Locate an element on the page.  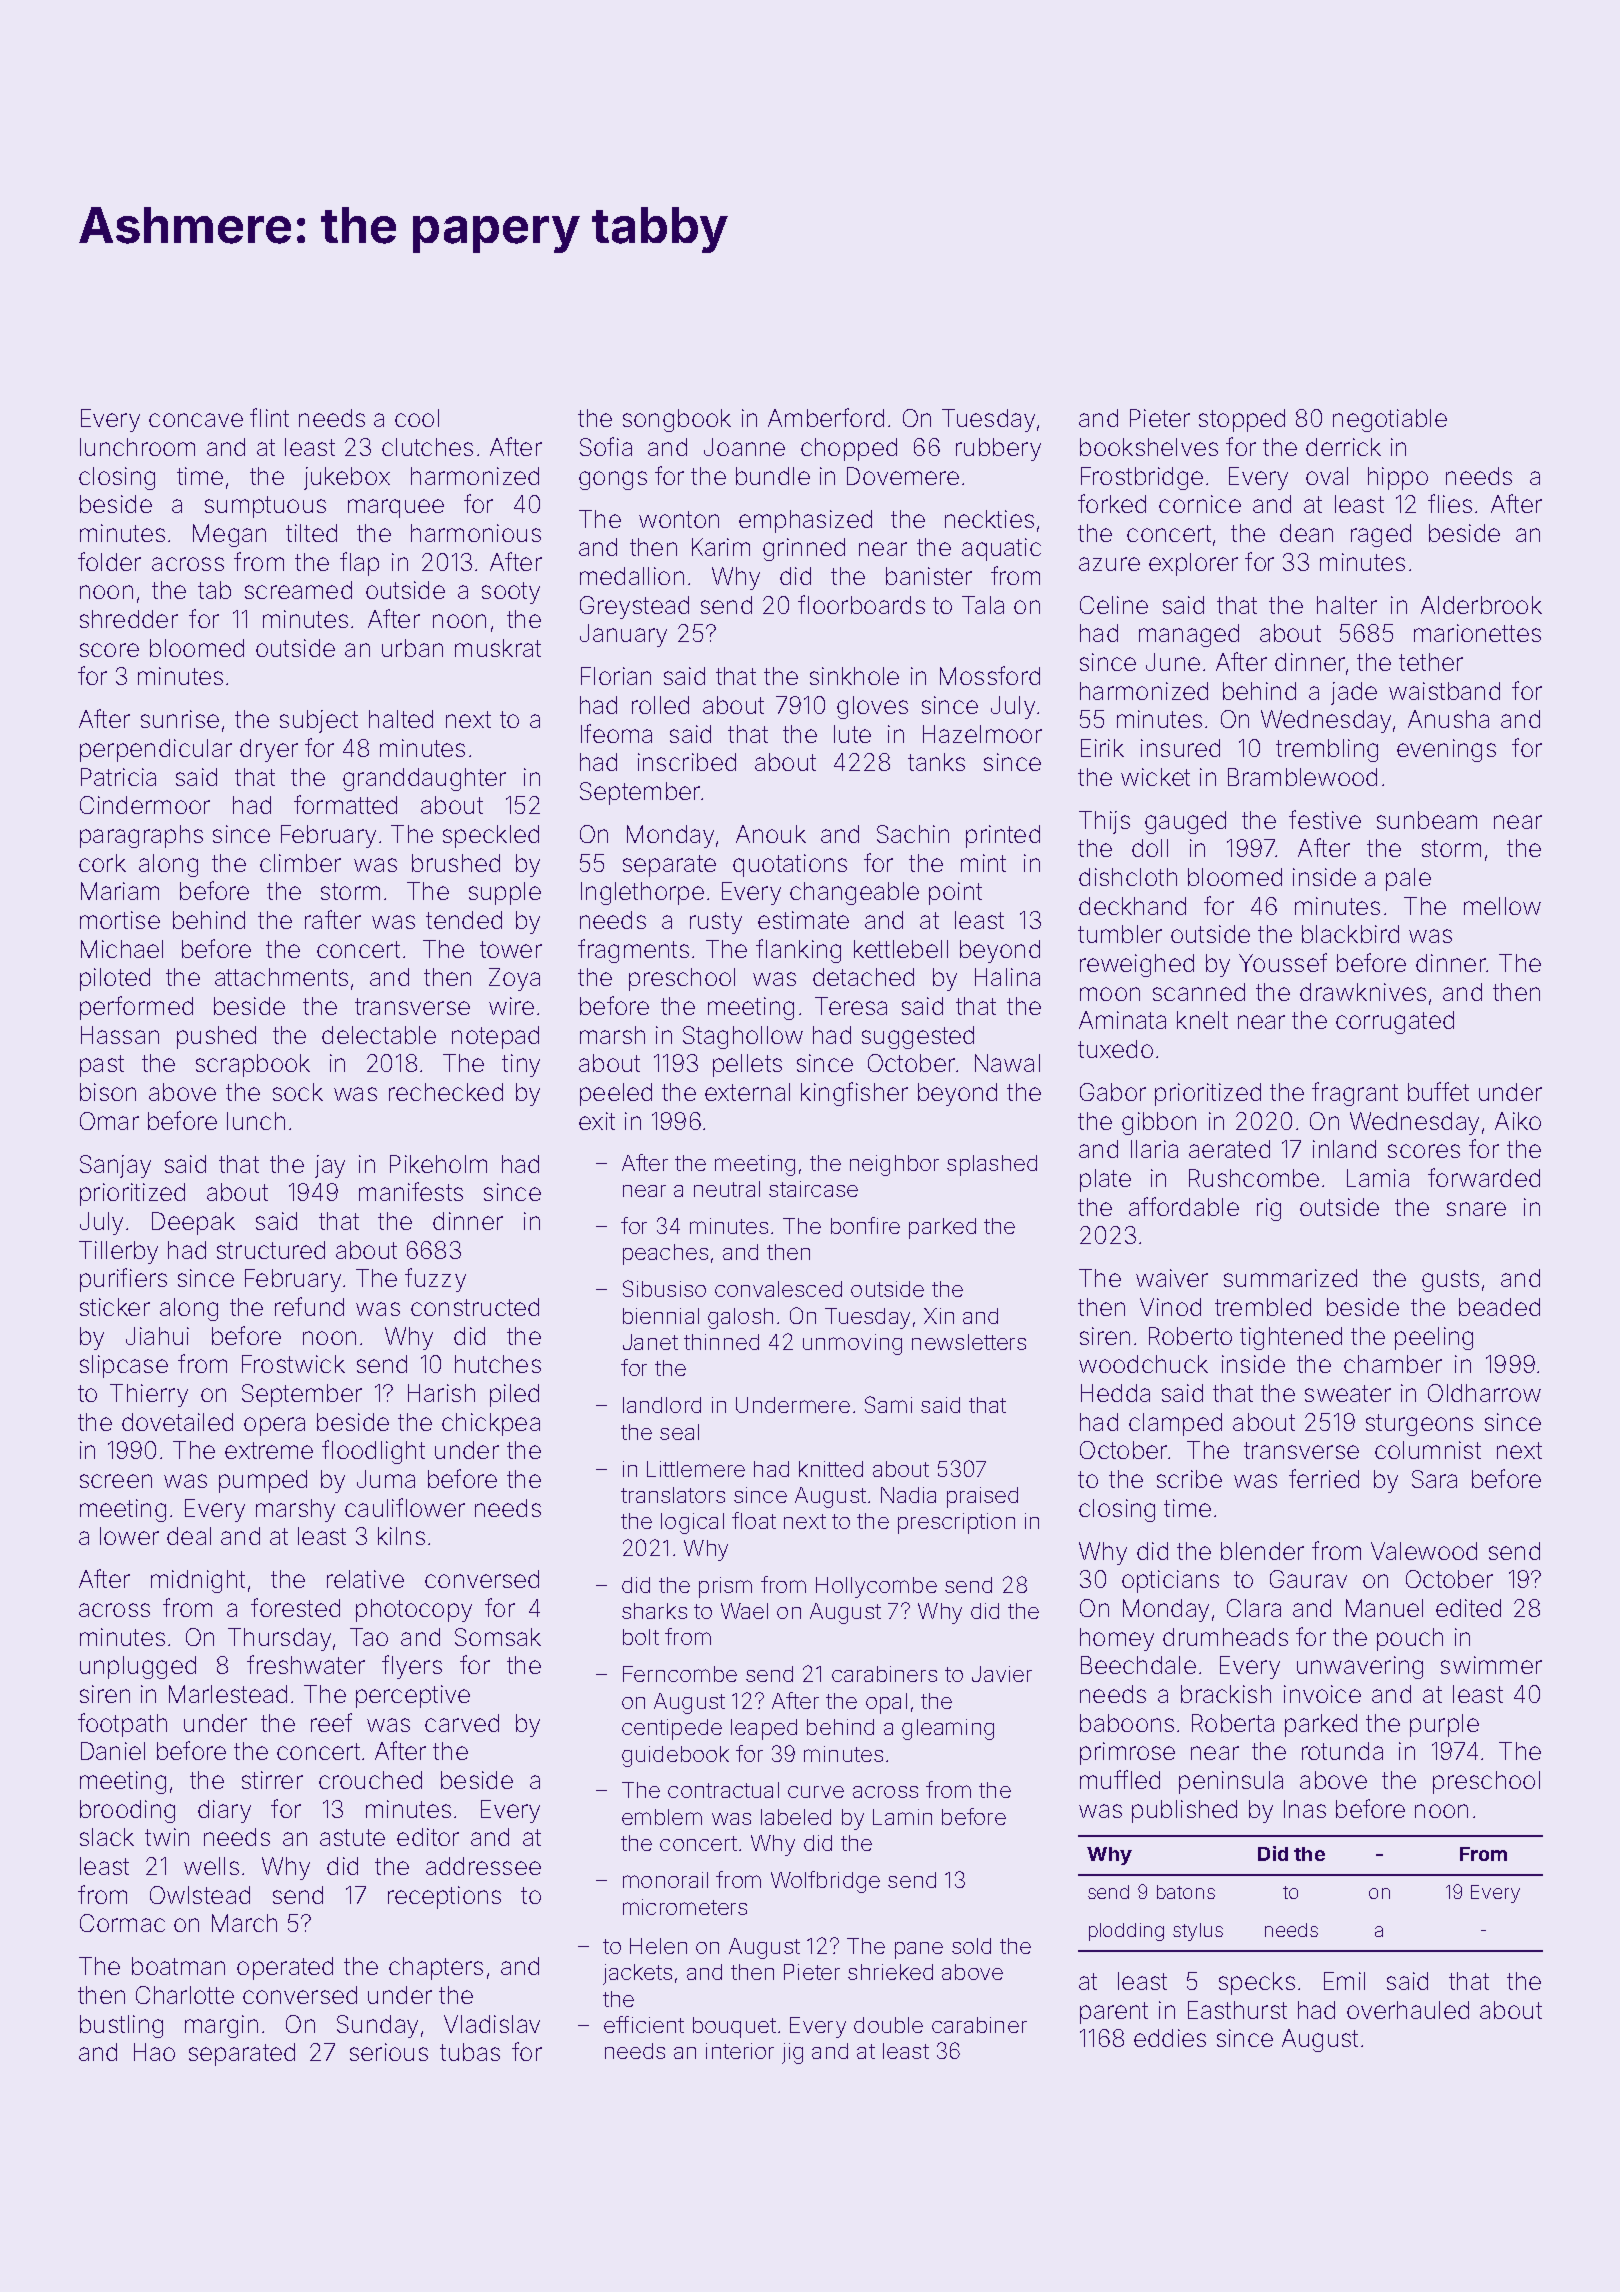
editor is located at coordinates (428, 1837).
